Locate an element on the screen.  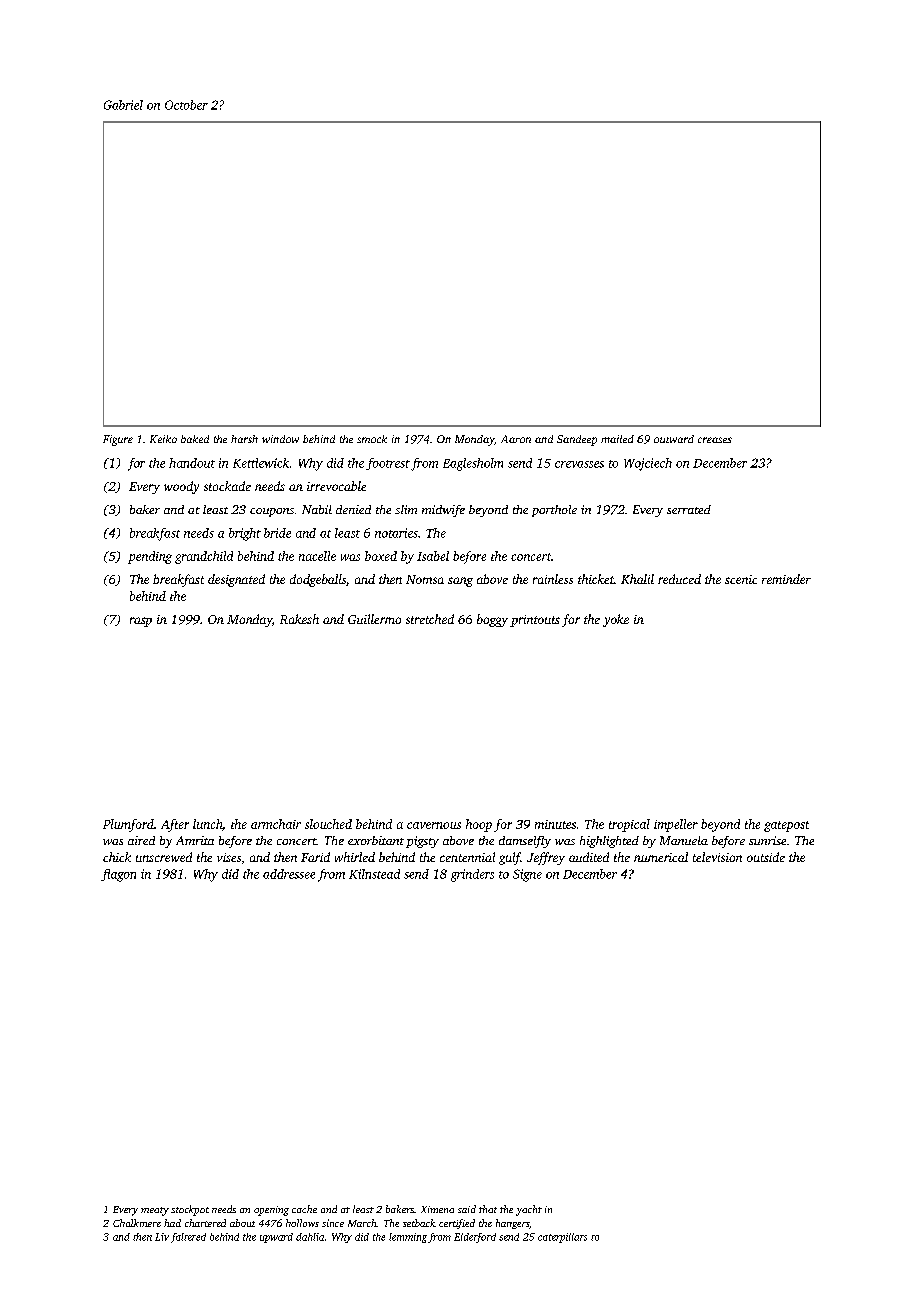
Kilnstead is located at coordinates (374, 874).
